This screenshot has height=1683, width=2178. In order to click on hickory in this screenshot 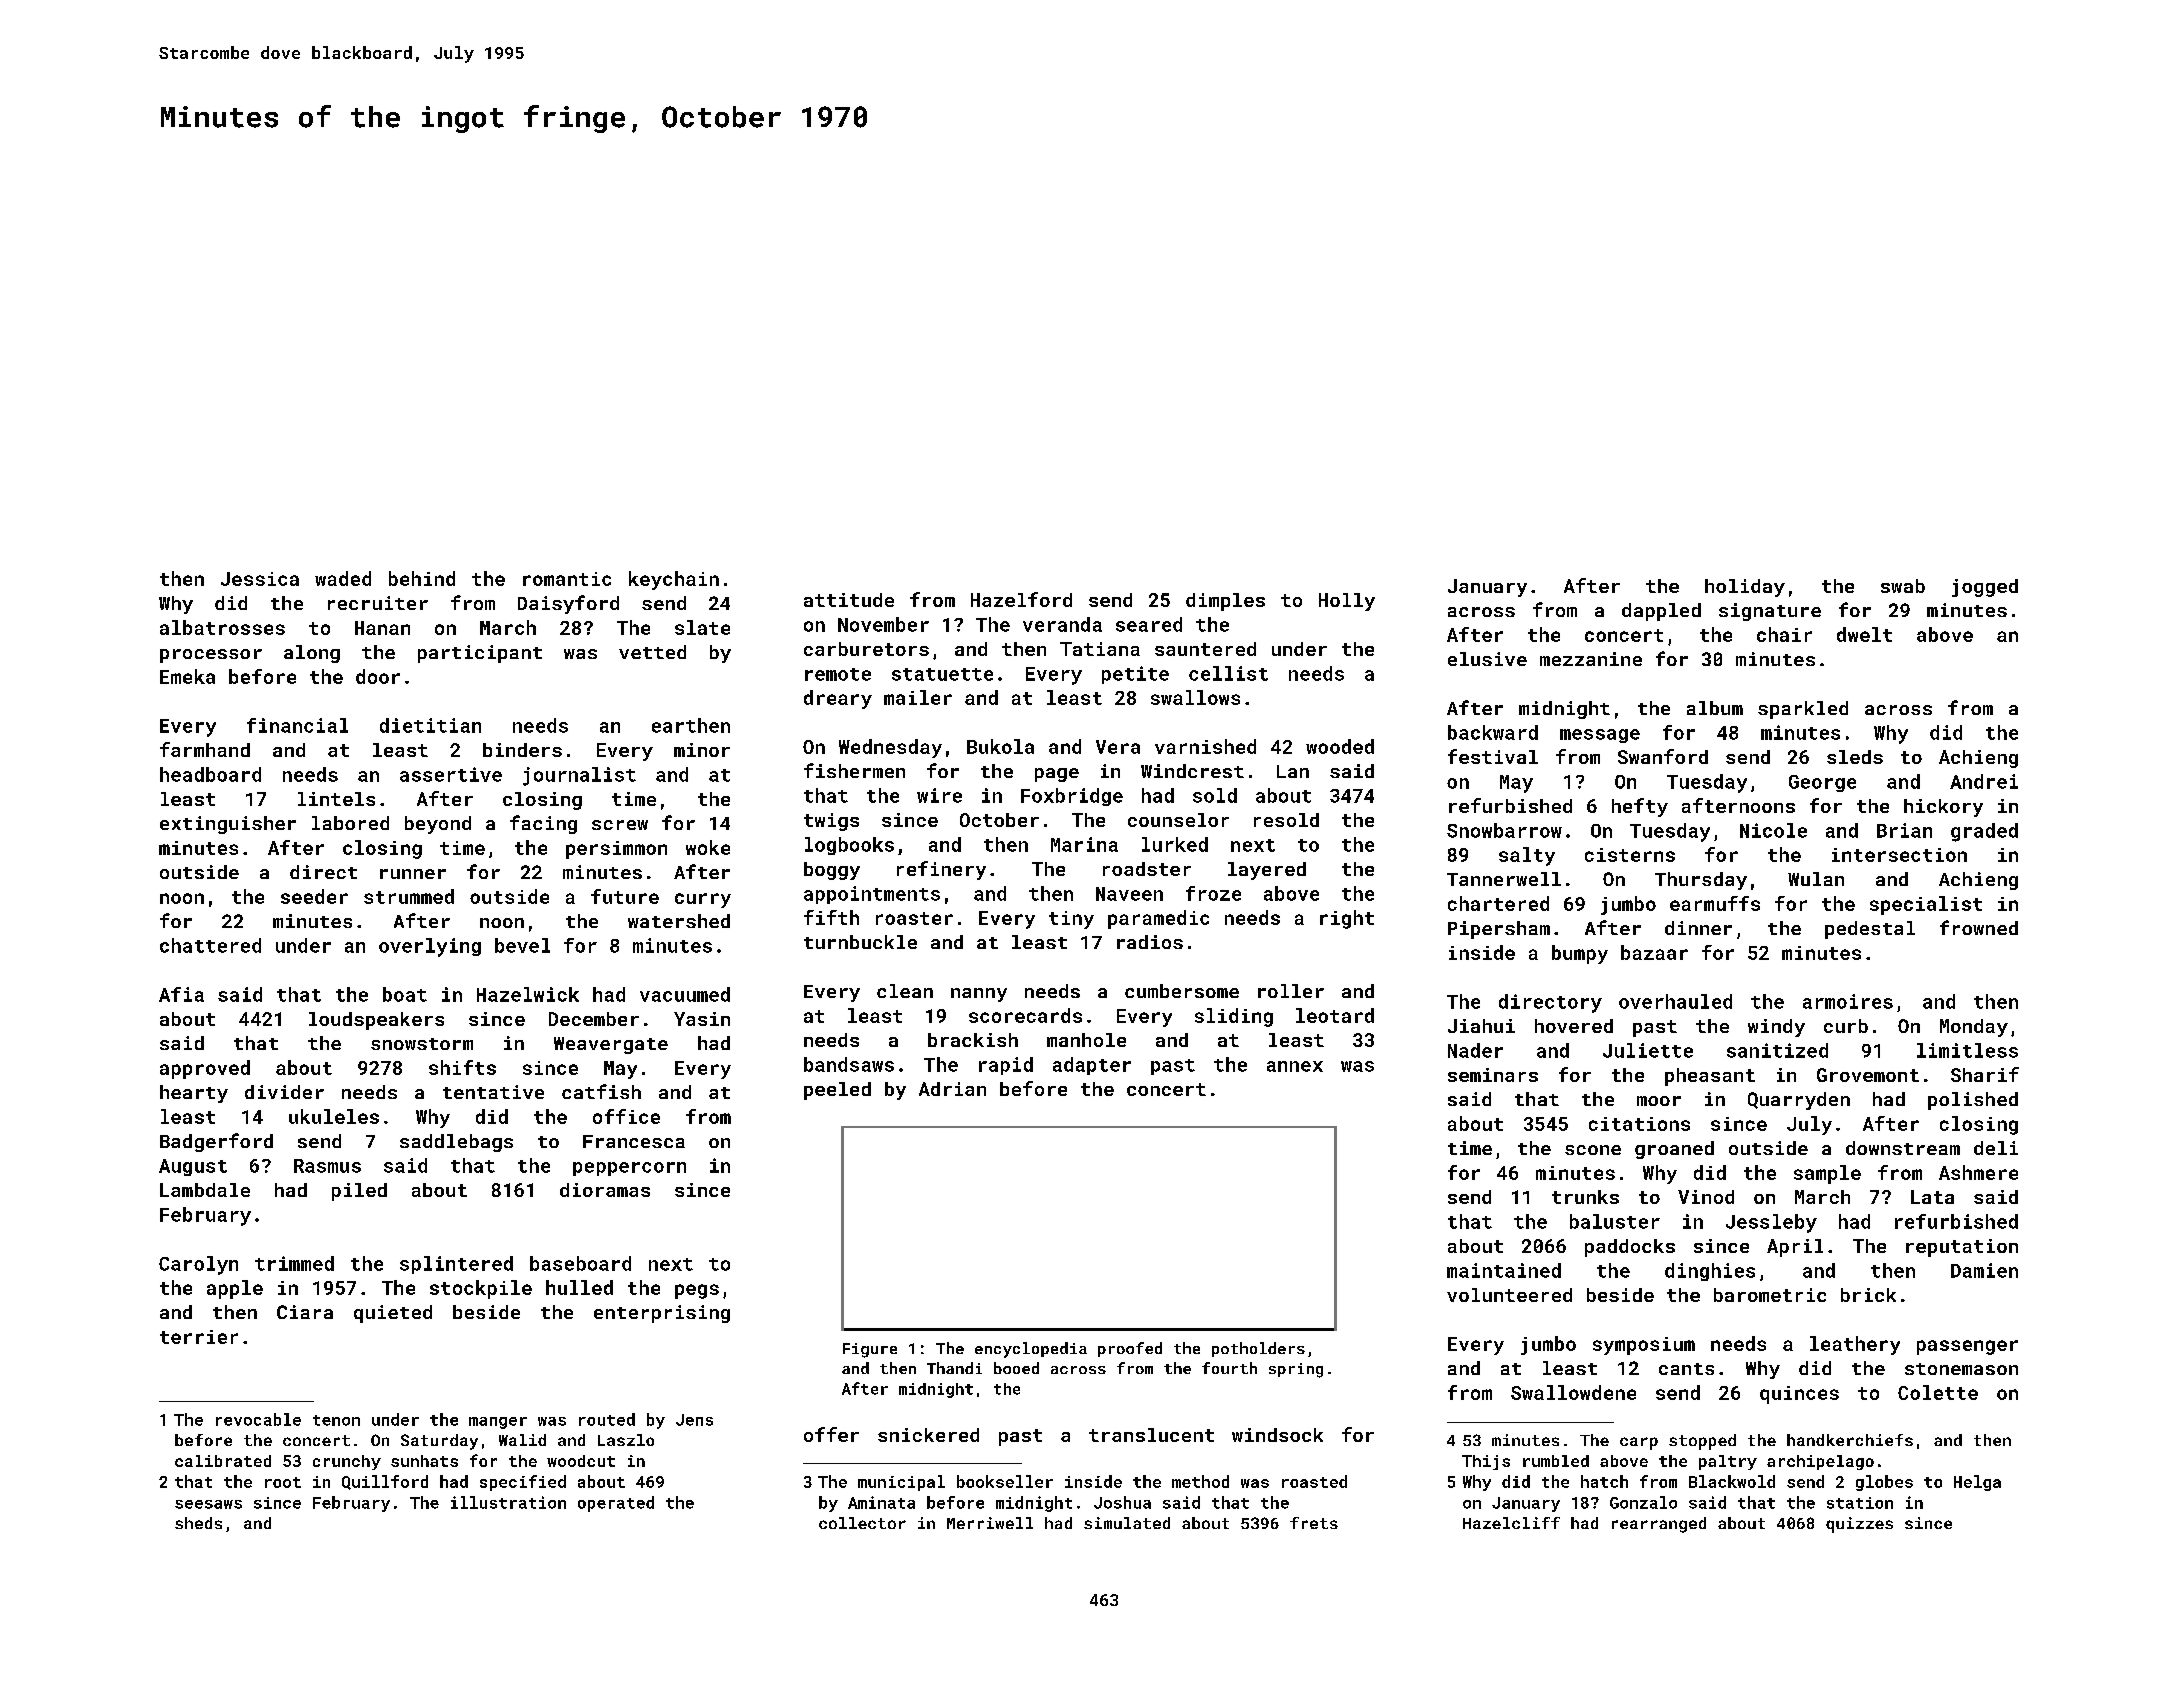, I will do `click(1943, 808)`.
